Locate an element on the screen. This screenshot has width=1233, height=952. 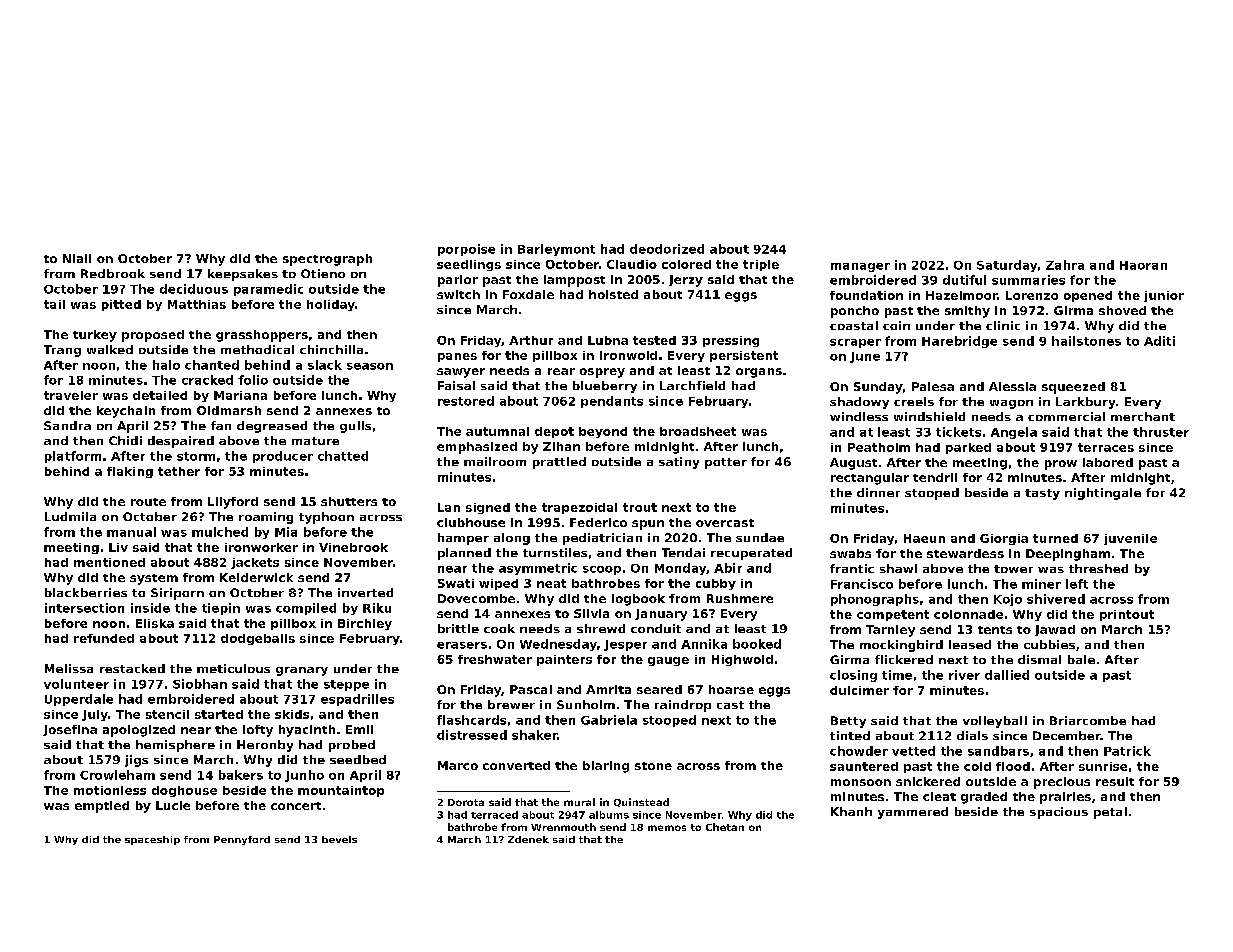
broadsheet is located at coordinates (698, 431).
